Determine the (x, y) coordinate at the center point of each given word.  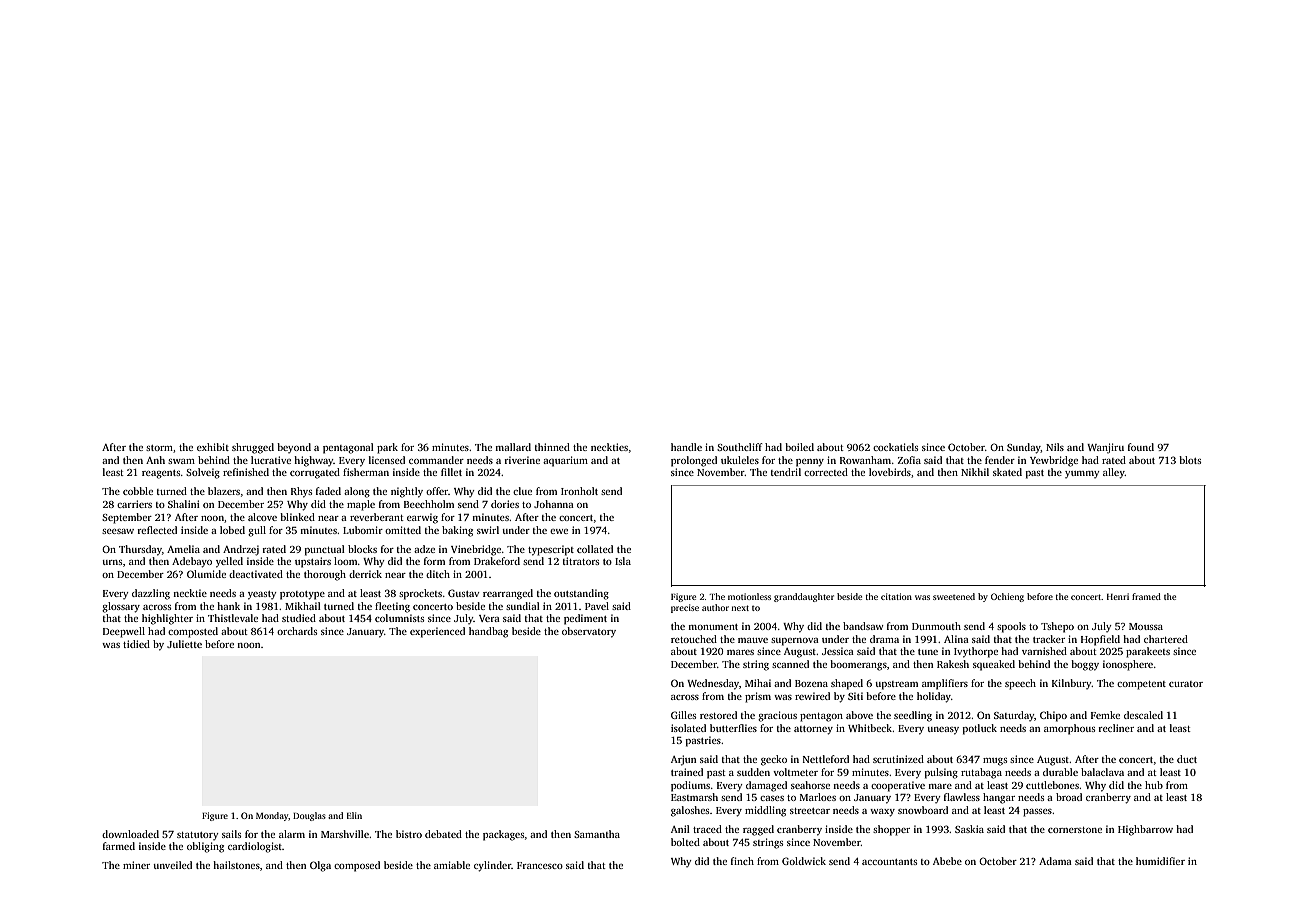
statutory (197, 836)
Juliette (184, 644)
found (1141, 447)
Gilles (683, 715)
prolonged (694, 461)
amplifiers (945, 684)
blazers (224, 491)
